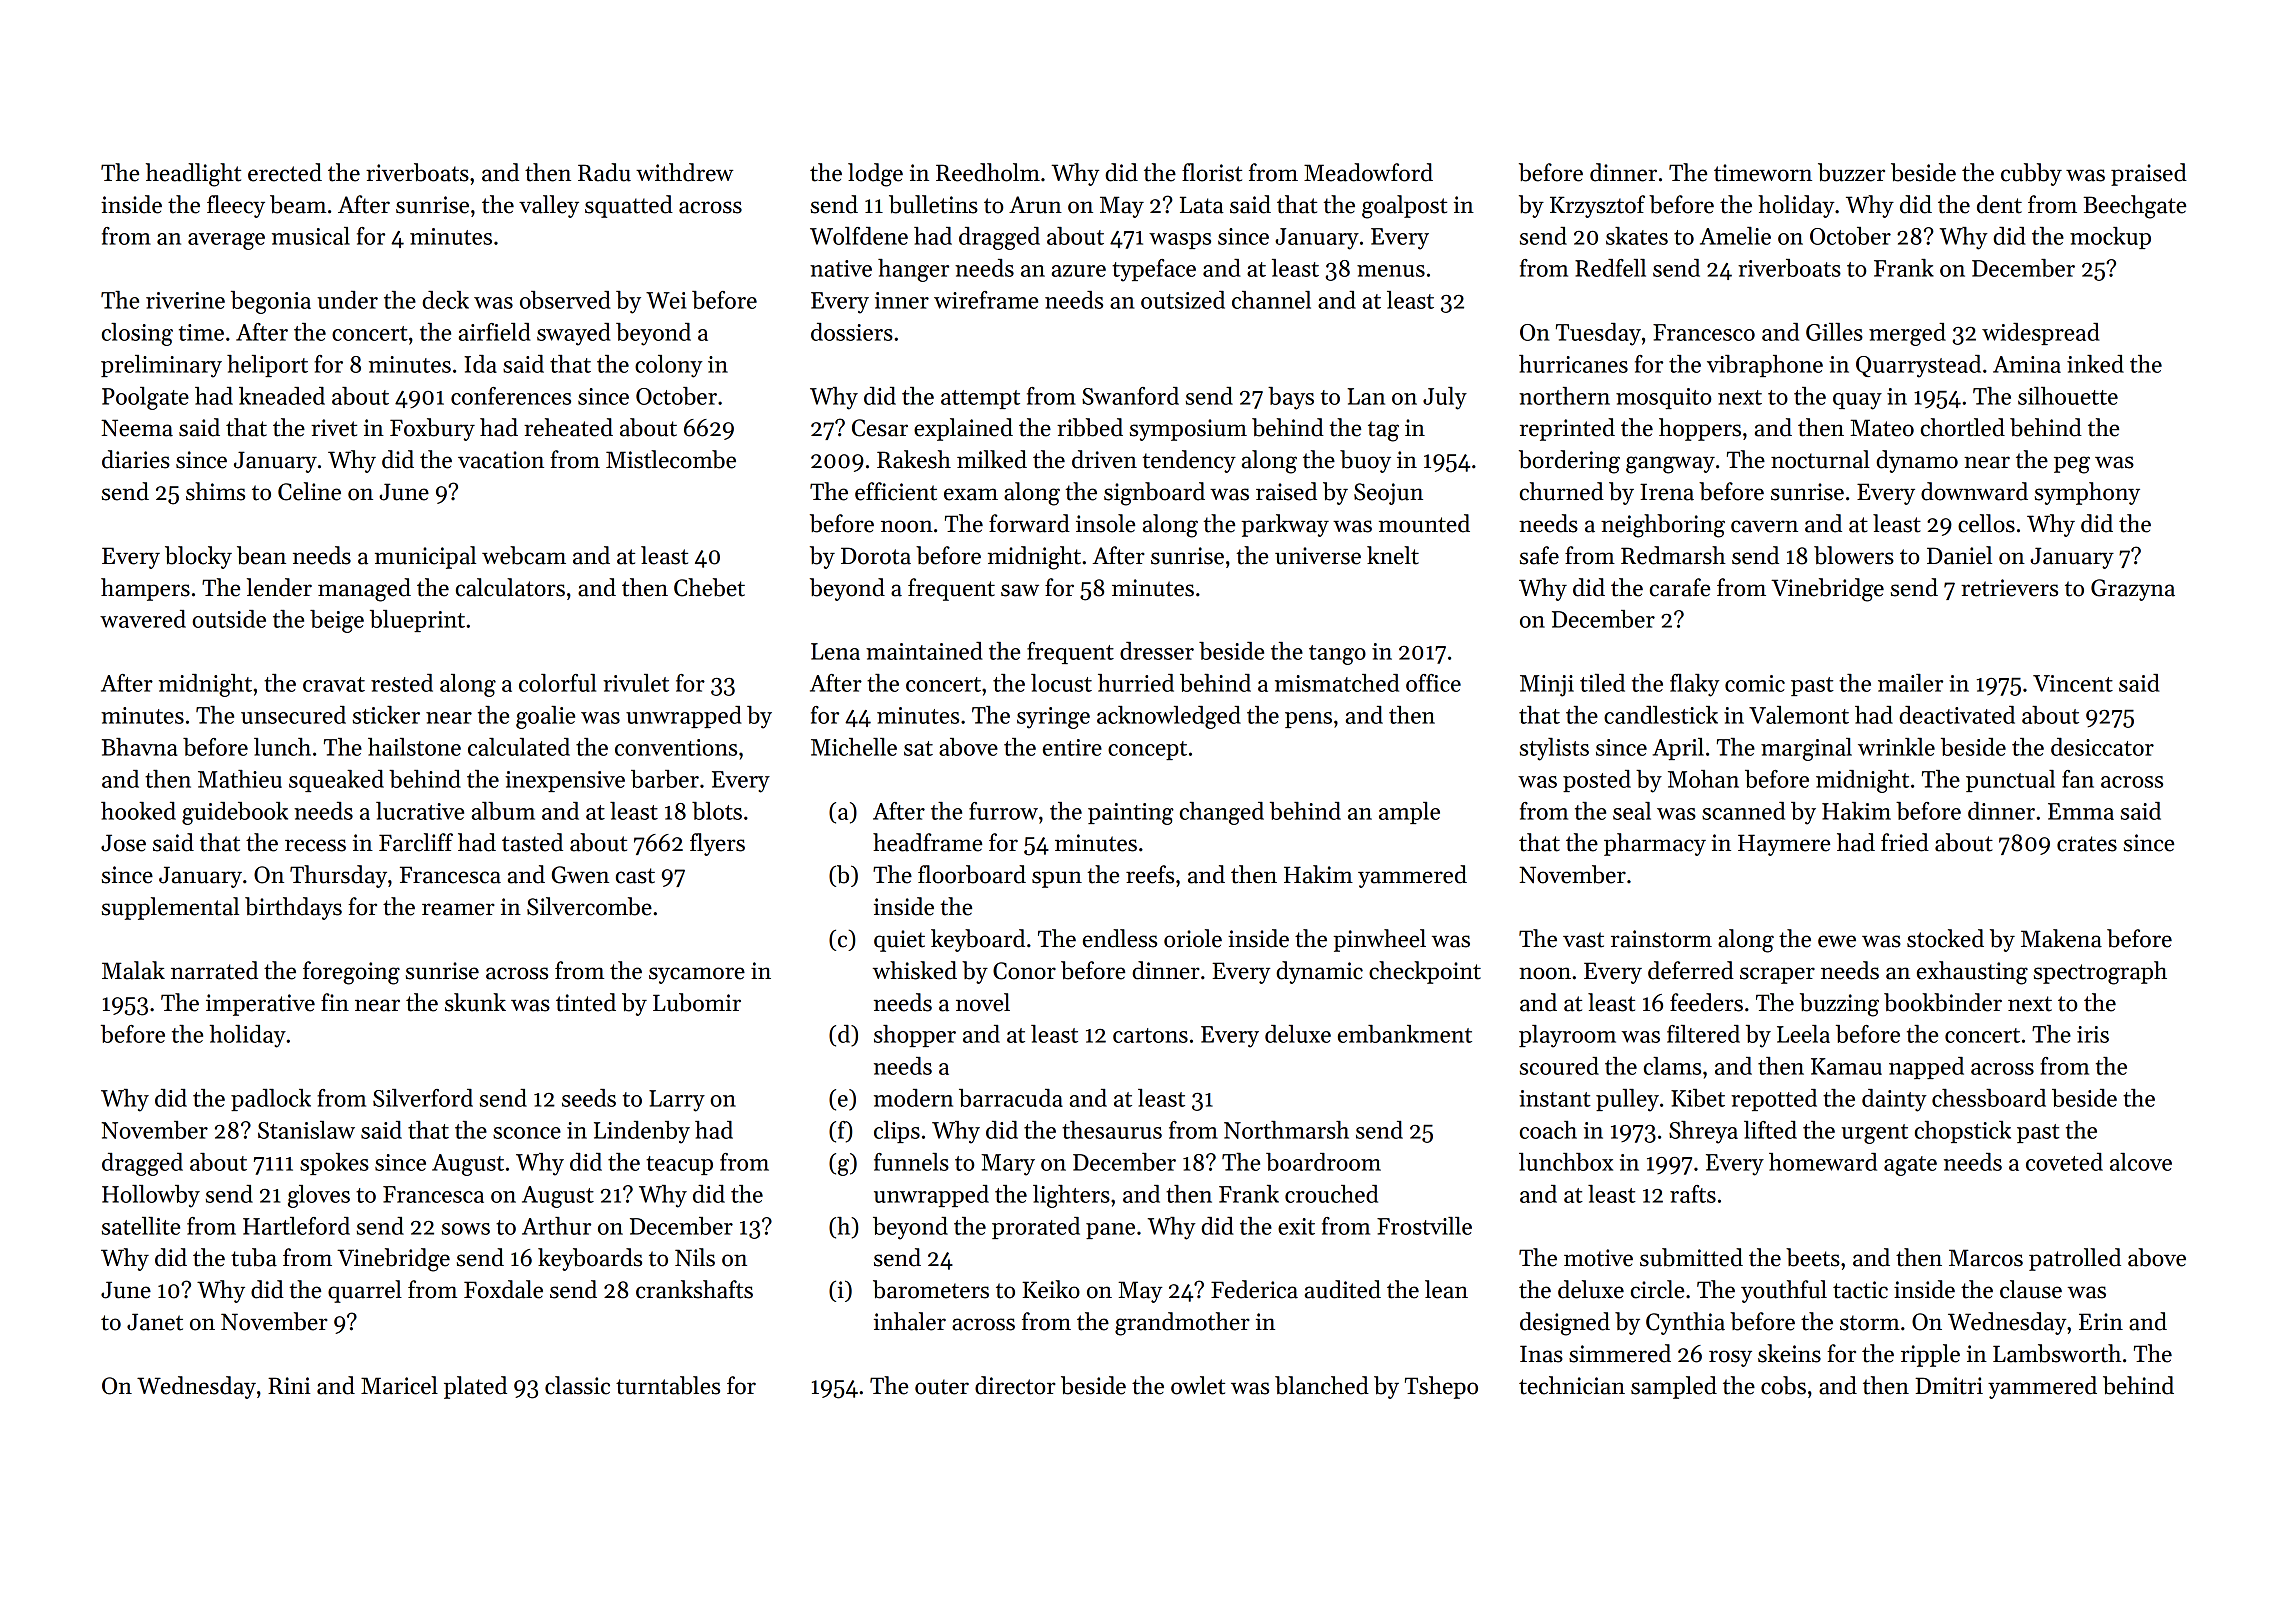 This screenshot has width=2292, height=1620. What do you see at coordinates (1365, 461) in the screenshot?
I see `buoy` at bounding box center [1365, 461].
